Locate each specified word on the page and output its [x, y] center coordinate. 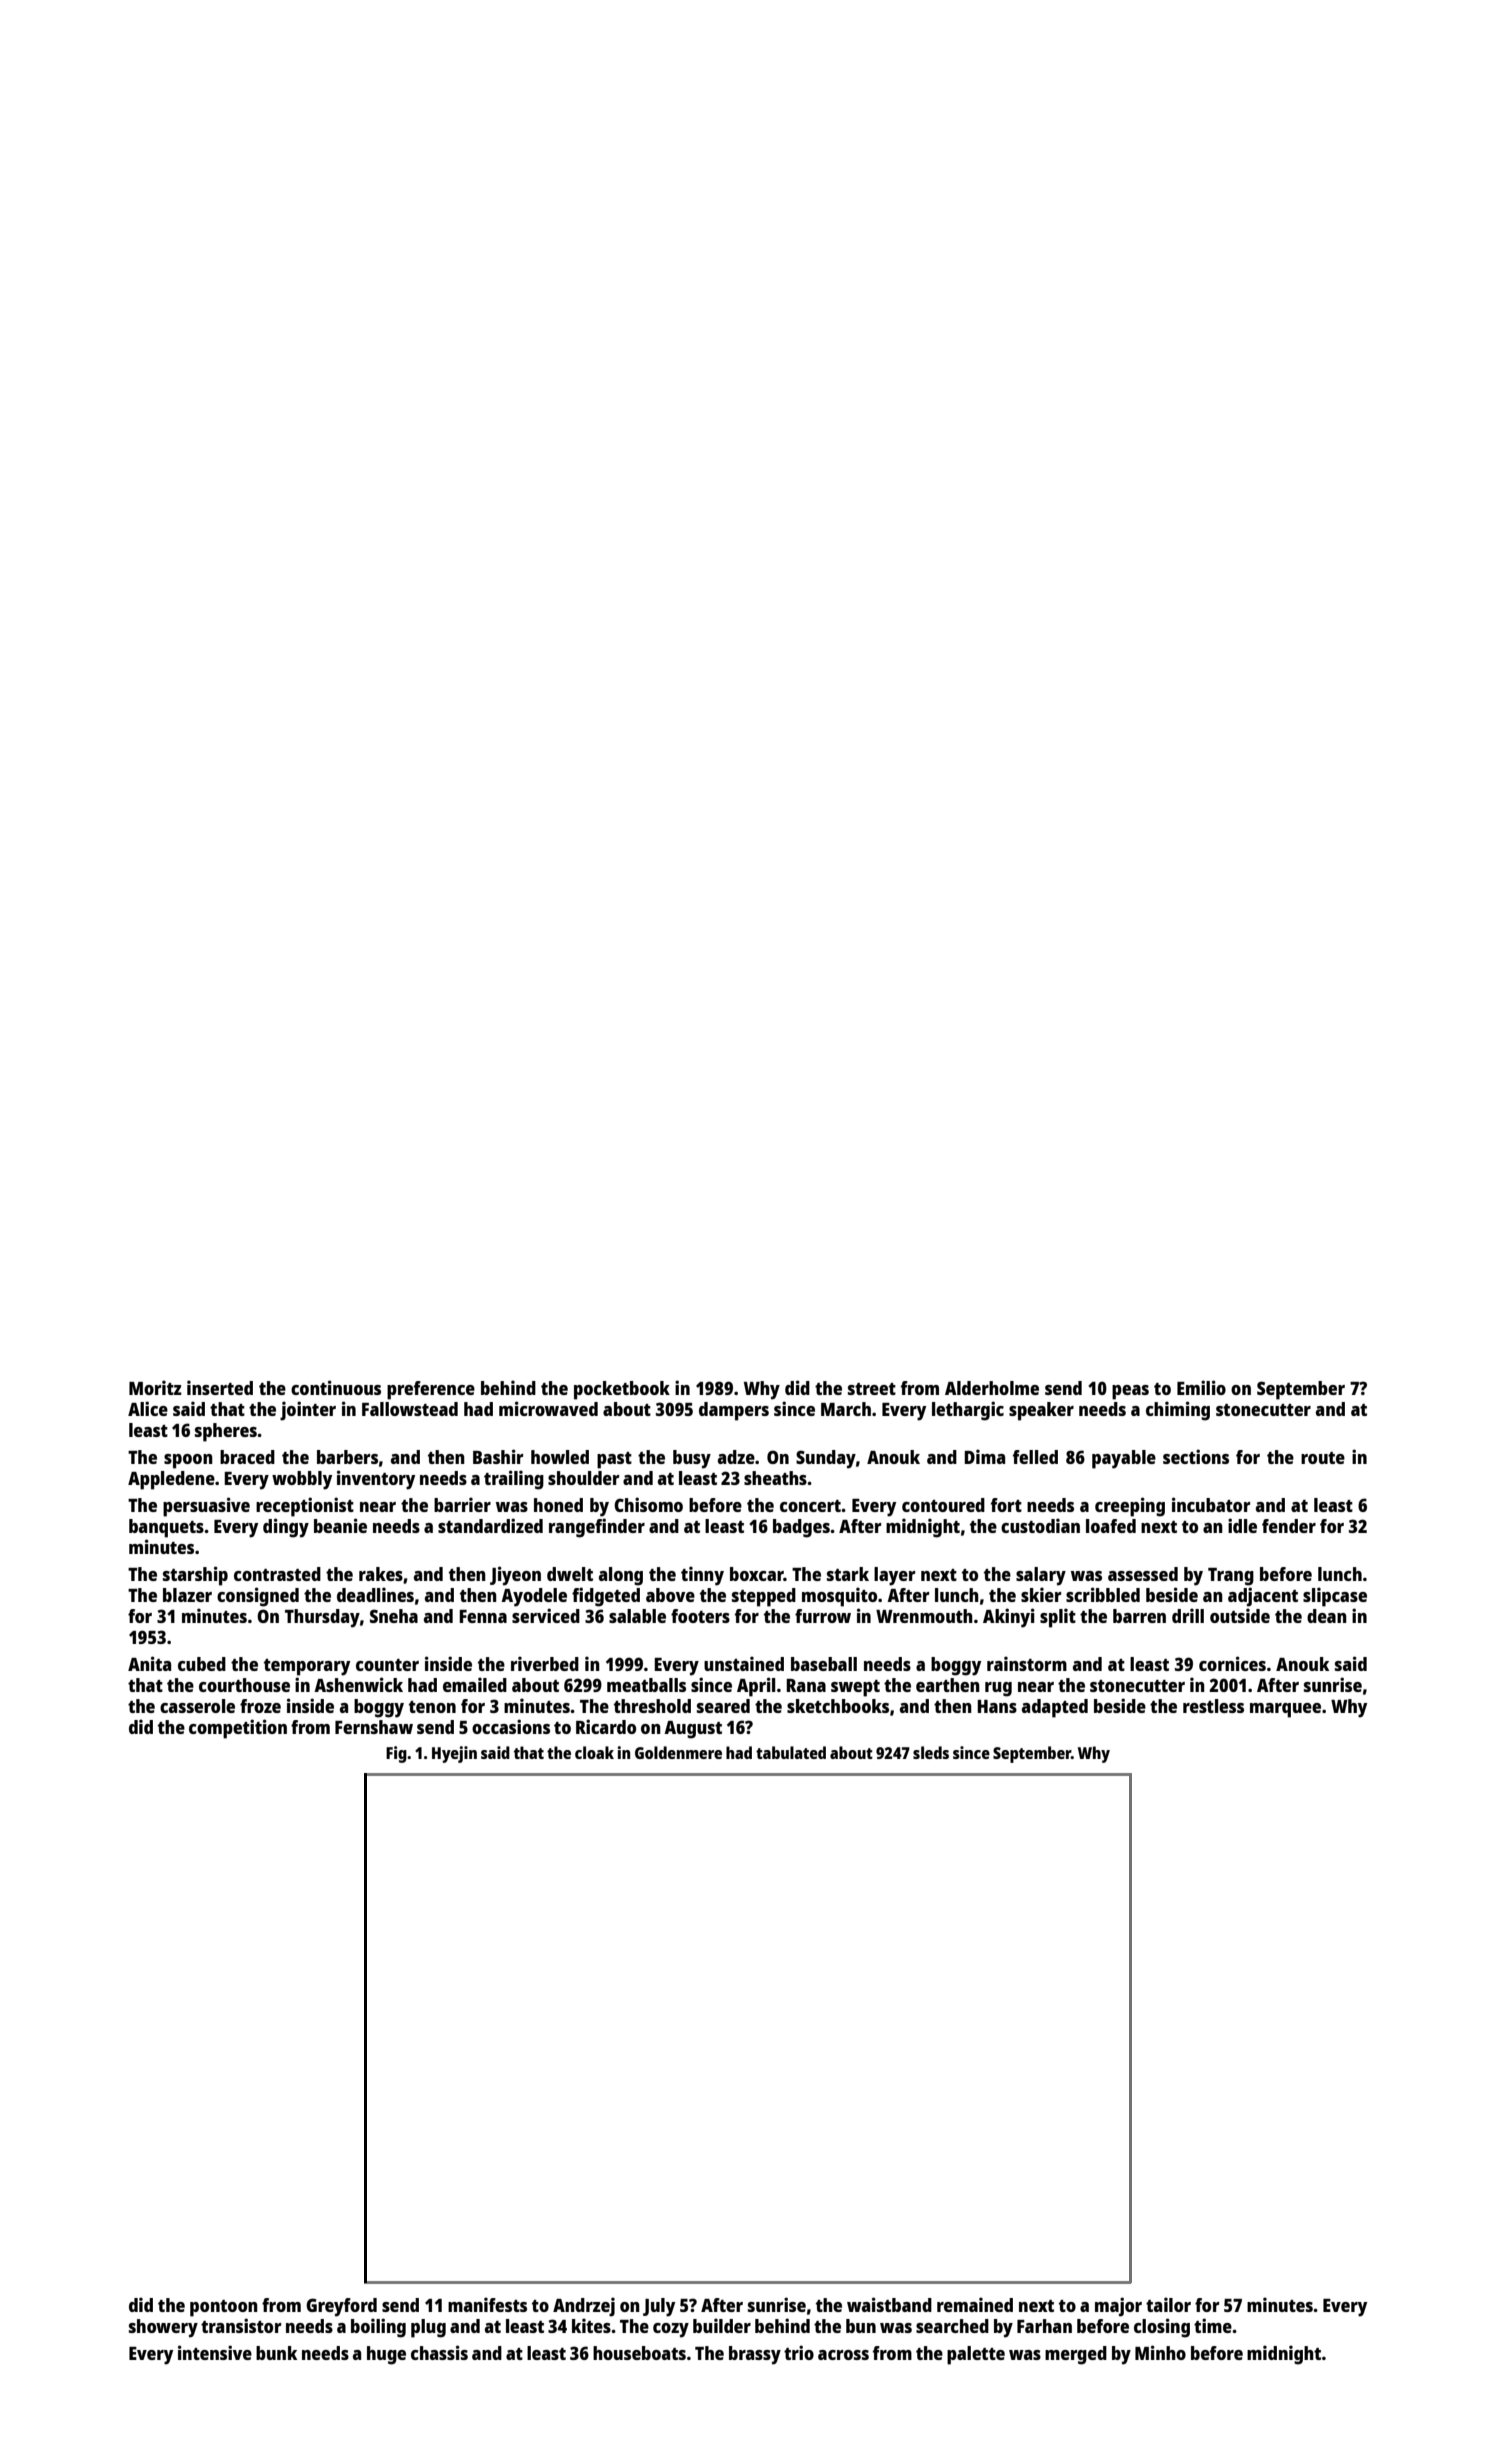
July [659, 2307]
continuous [336, 1387]
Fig [396, 1754]
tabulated [791, 1752]
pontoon [224, 2308]
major [1118, 2307]
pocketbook [622, 1390]
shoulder [584, 1478]
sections [1196, 1456]
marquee [1285, 1710]
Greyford [341, 2307]
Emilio [1201, 1387]
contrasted [277, 1574]
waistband [889, 2304]
